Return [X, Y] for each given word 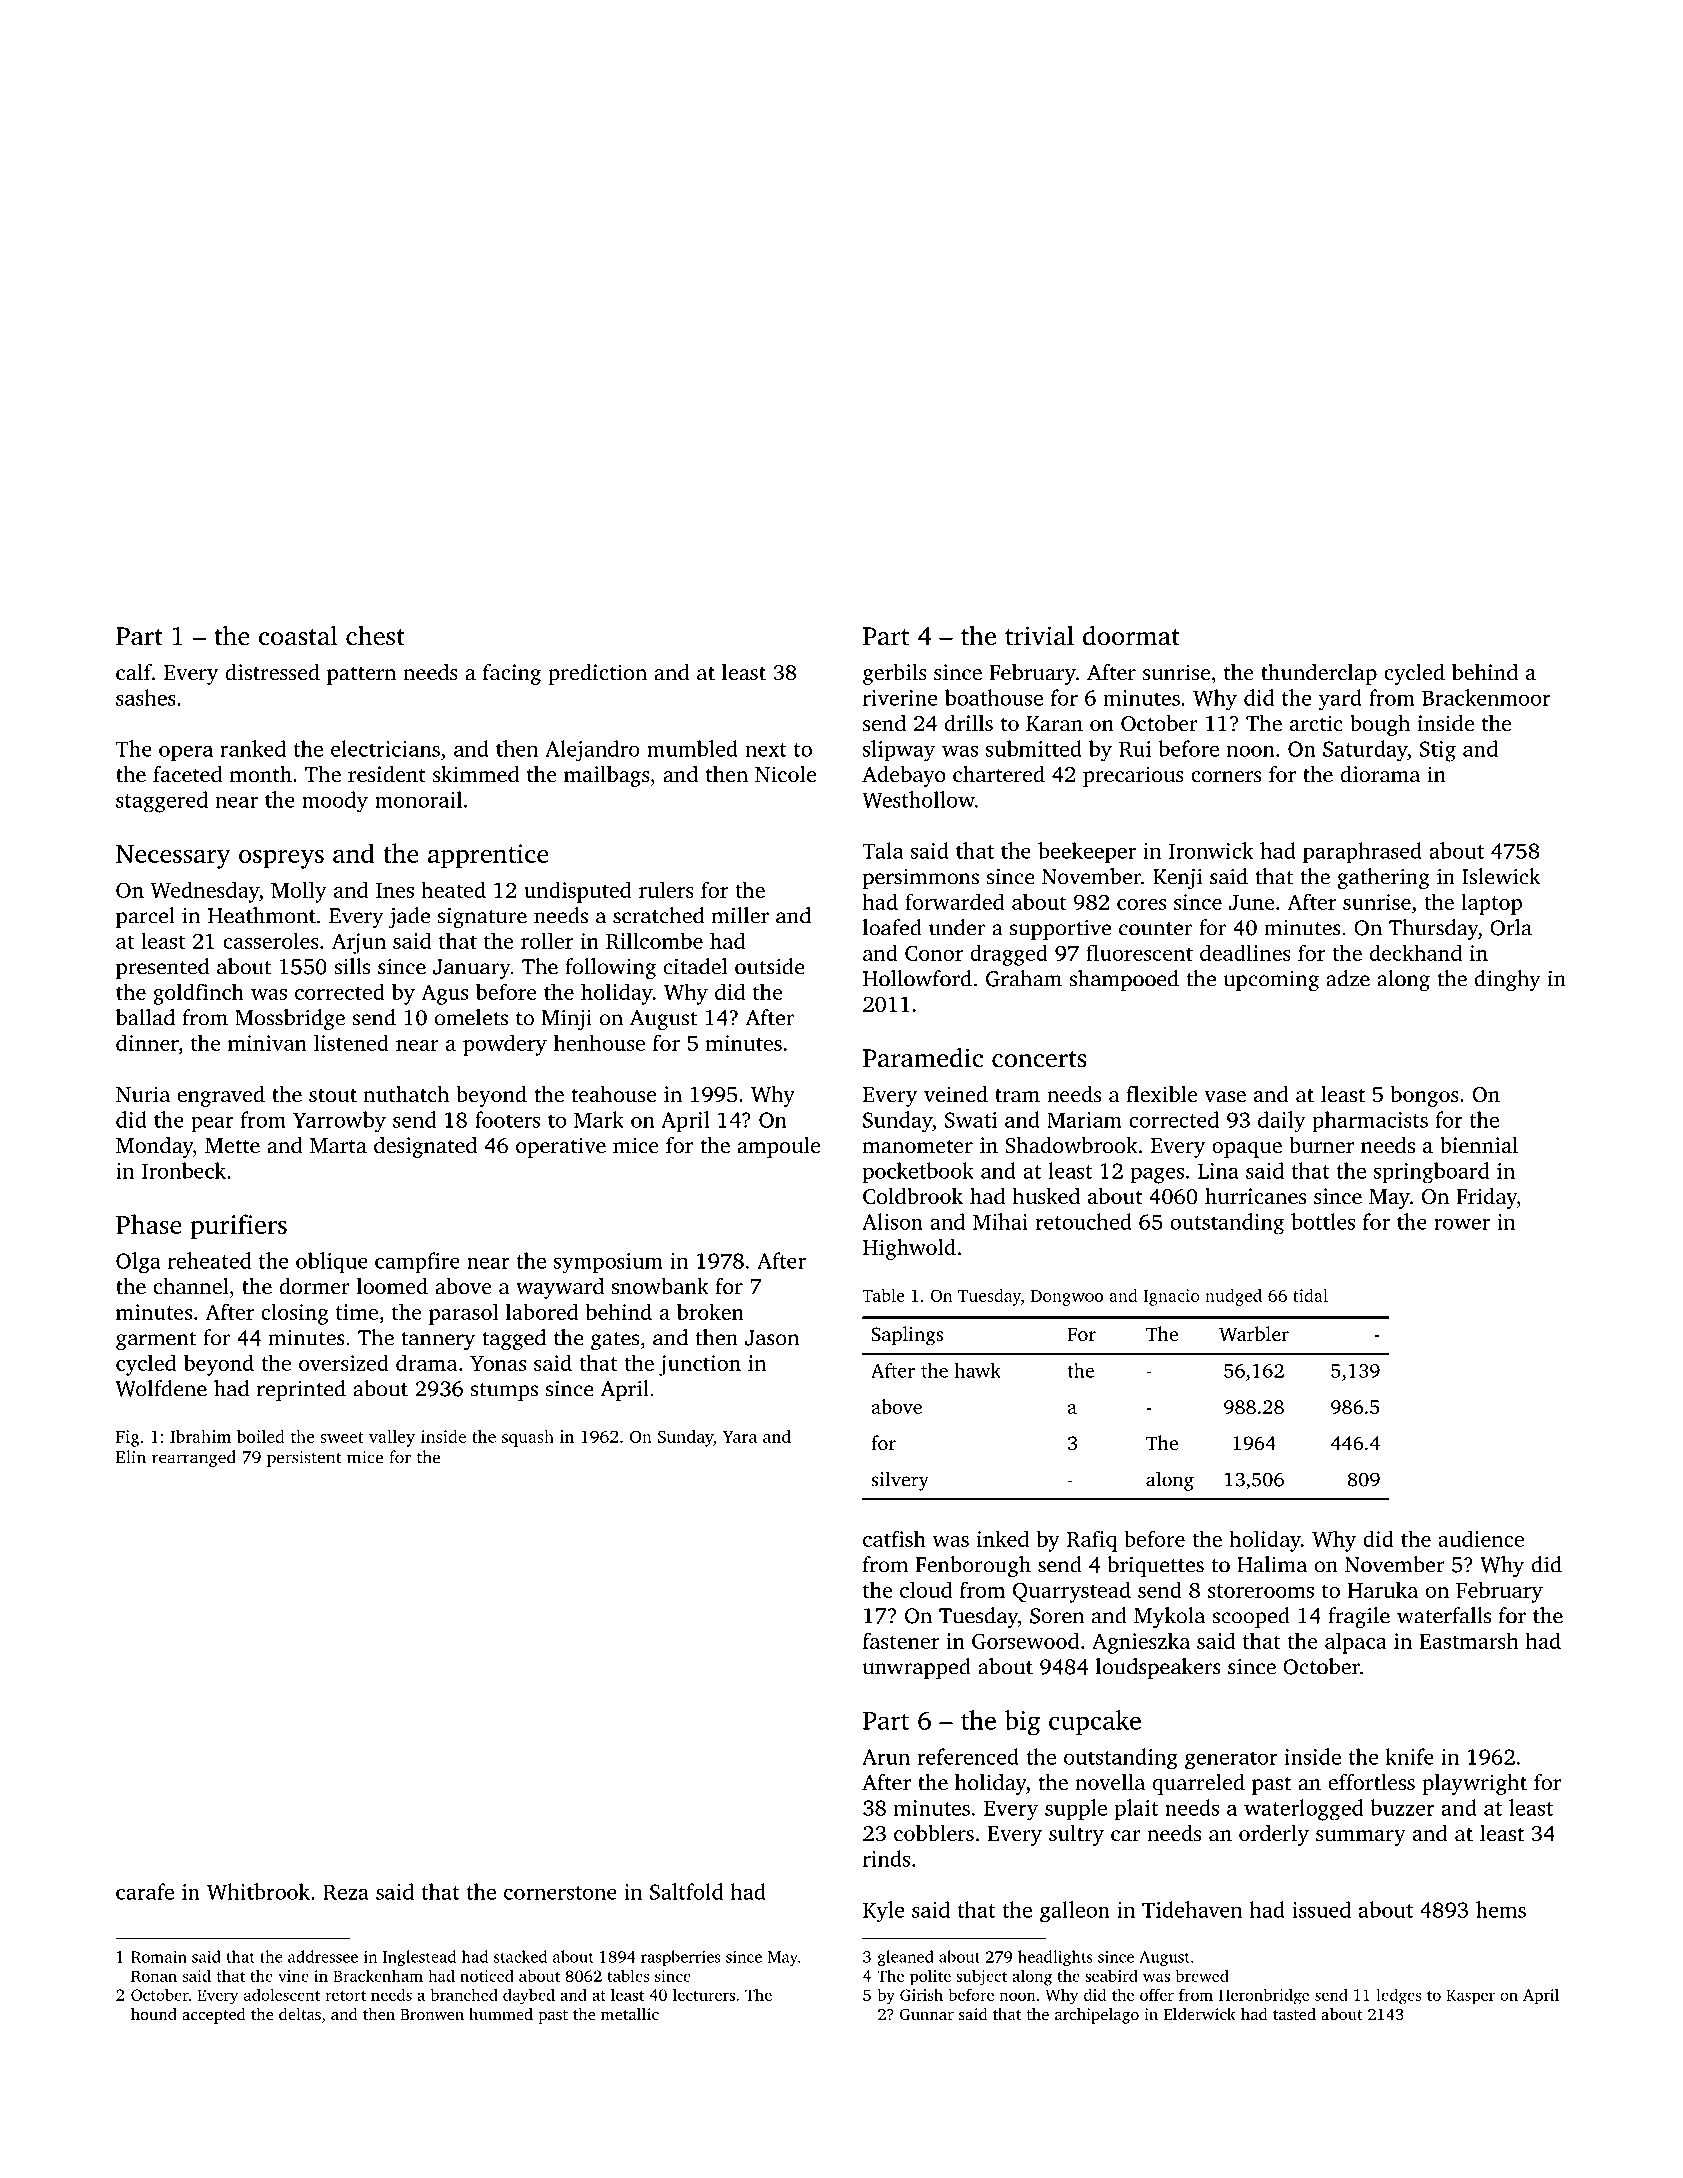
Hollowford [917, 978]
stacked [520, 1956]
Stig [1438, 751]
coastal [298, 635]
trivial [1039, 635]
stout [333, 1095]
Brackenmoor [1486, 697]
